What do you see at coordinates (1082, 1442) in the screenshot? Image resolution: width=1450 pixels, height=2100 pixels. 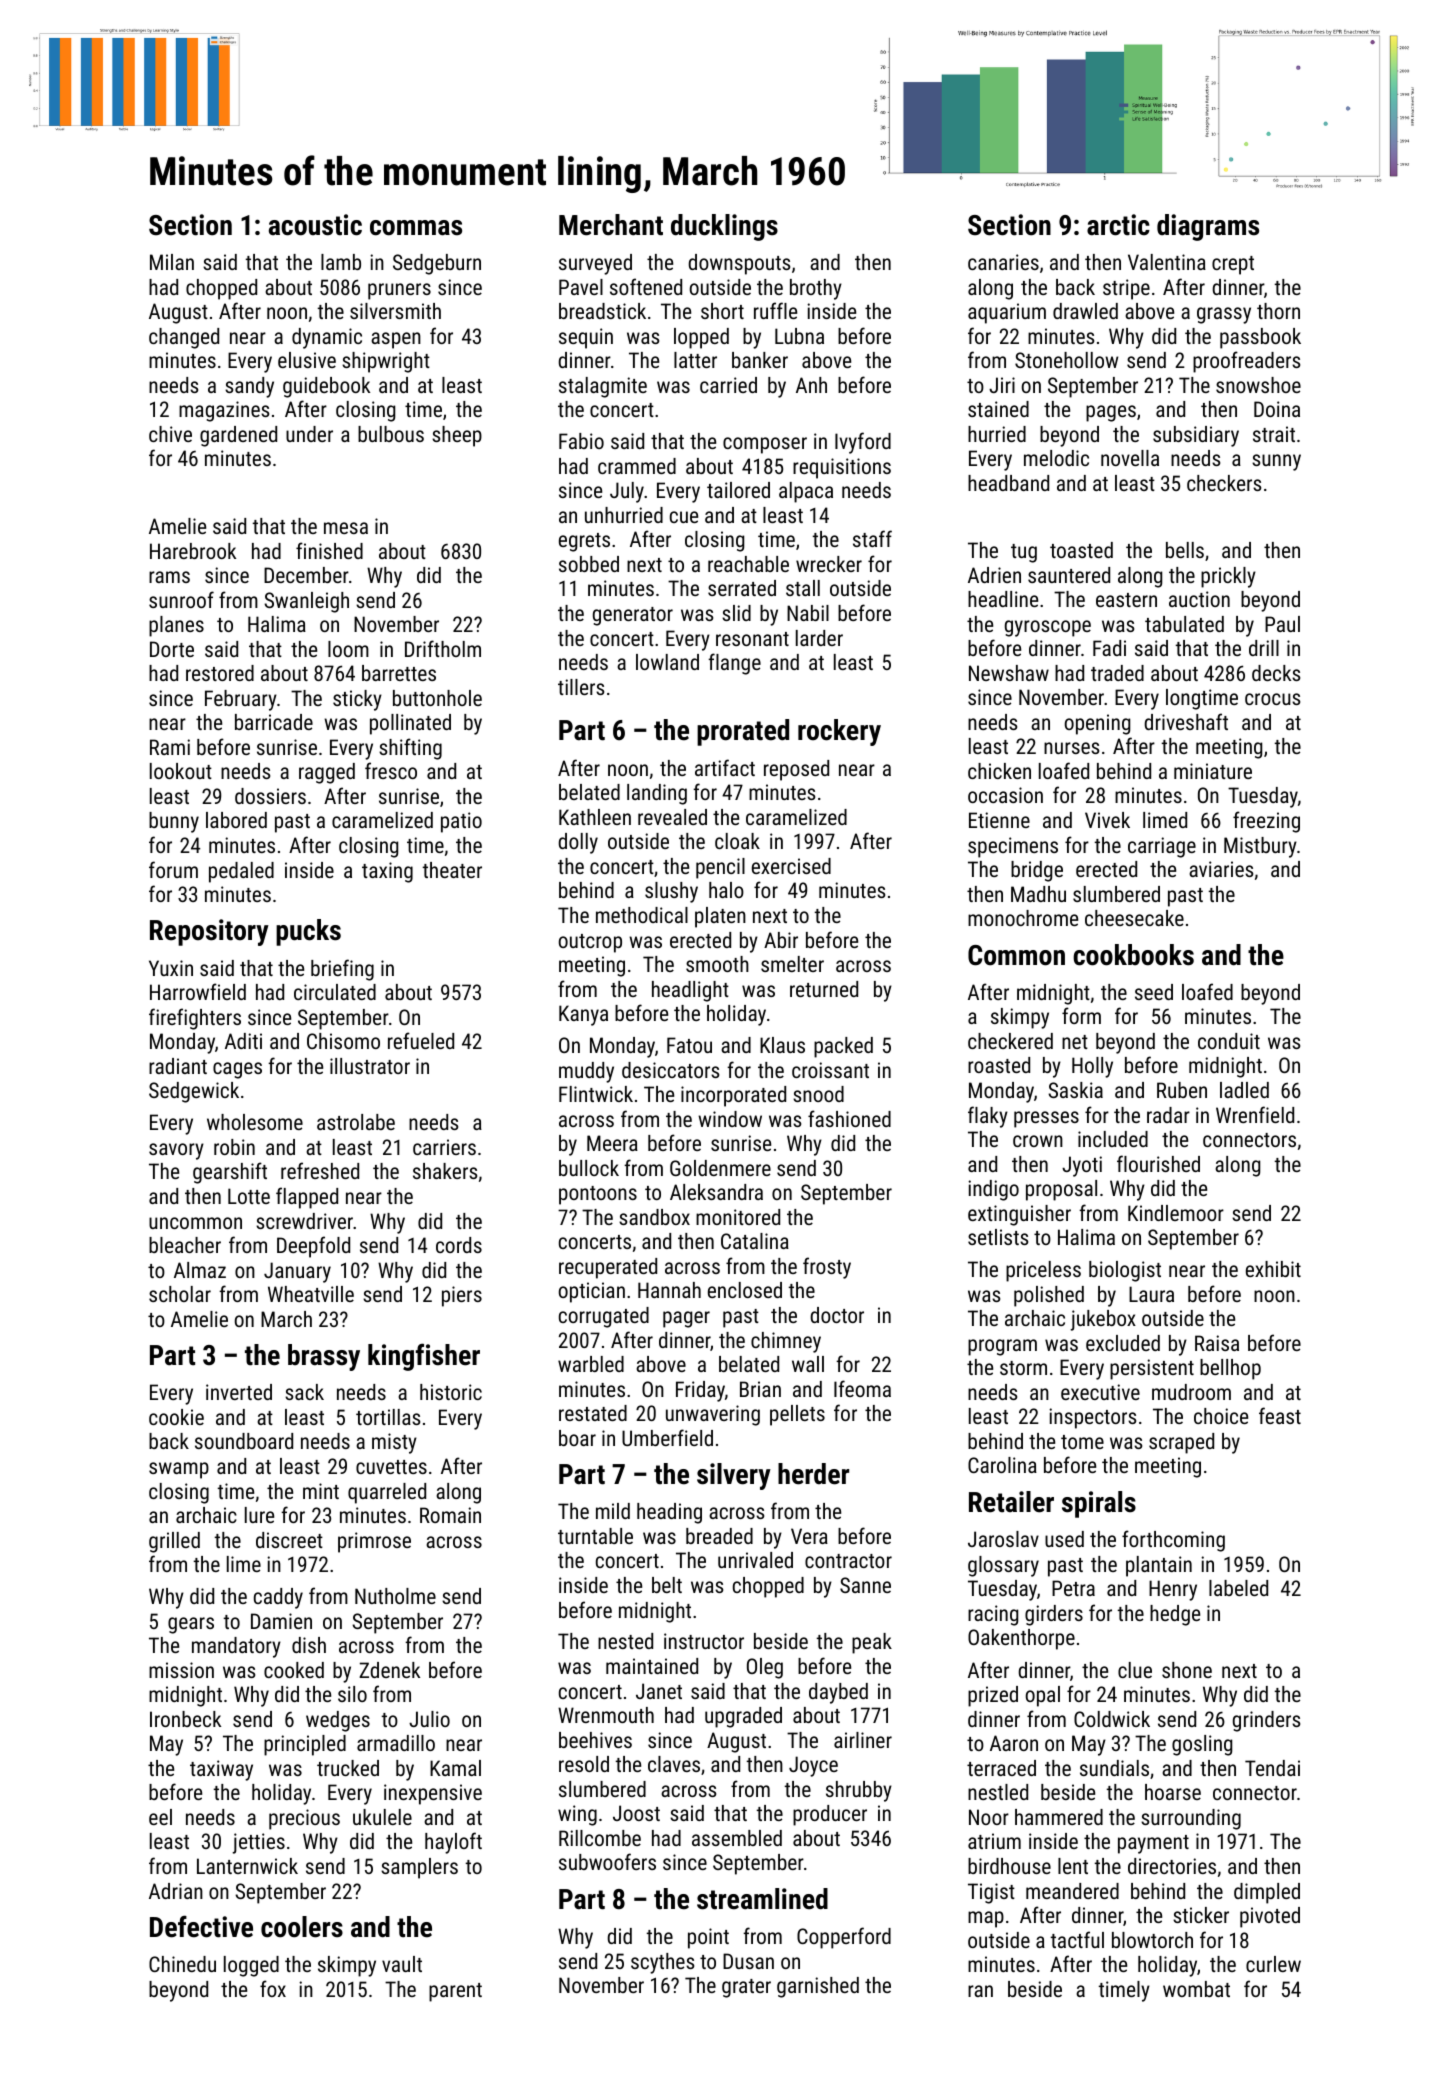 I see `tome` at bounding box center [1082, 1442].
